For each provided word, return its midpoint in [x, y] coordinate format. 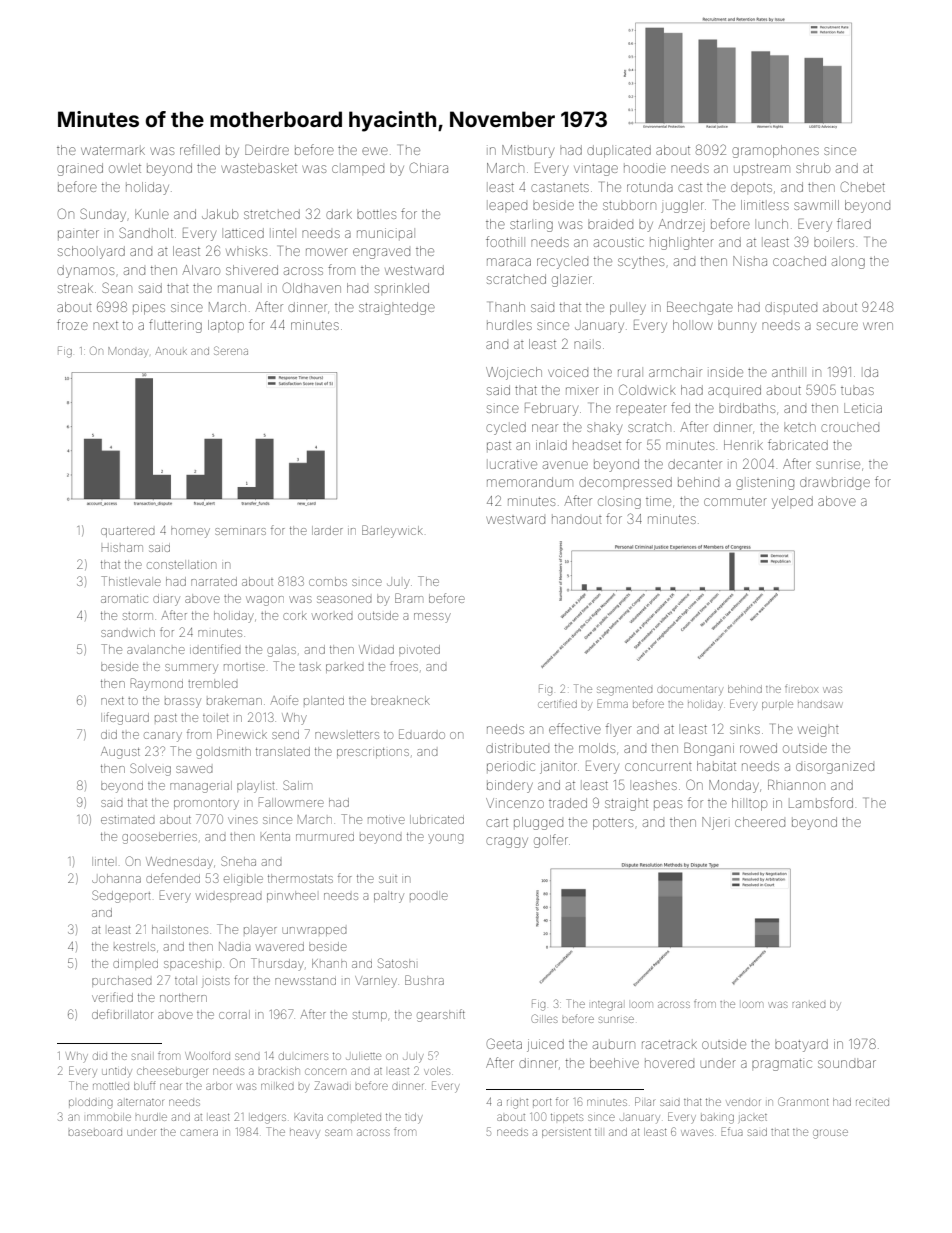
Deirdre [267, 150]
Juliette [363, 1056]
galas [281, 651]
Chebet [863, 186]
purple [777, 706]
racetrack [669, 1044]
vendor [743, 1102]
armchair [675, 373]
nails [587, 345]
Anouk [171, 351]
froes [404, 666]
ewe [375, 151]
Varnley [376, 982]
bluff [144, 1085]
